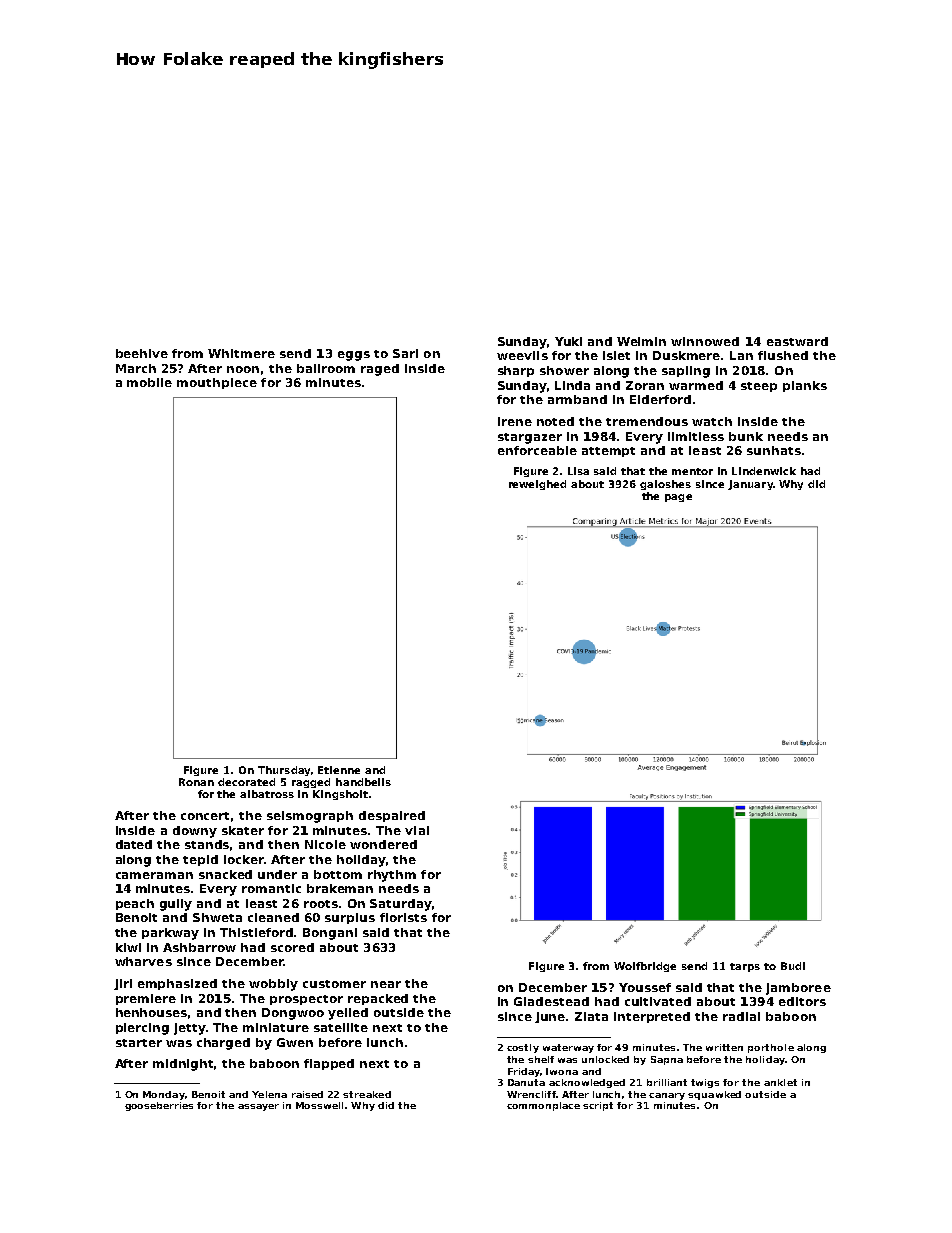  Describe the element at coordinates (537, 485) in the image. I see `reweighed` at that location.
